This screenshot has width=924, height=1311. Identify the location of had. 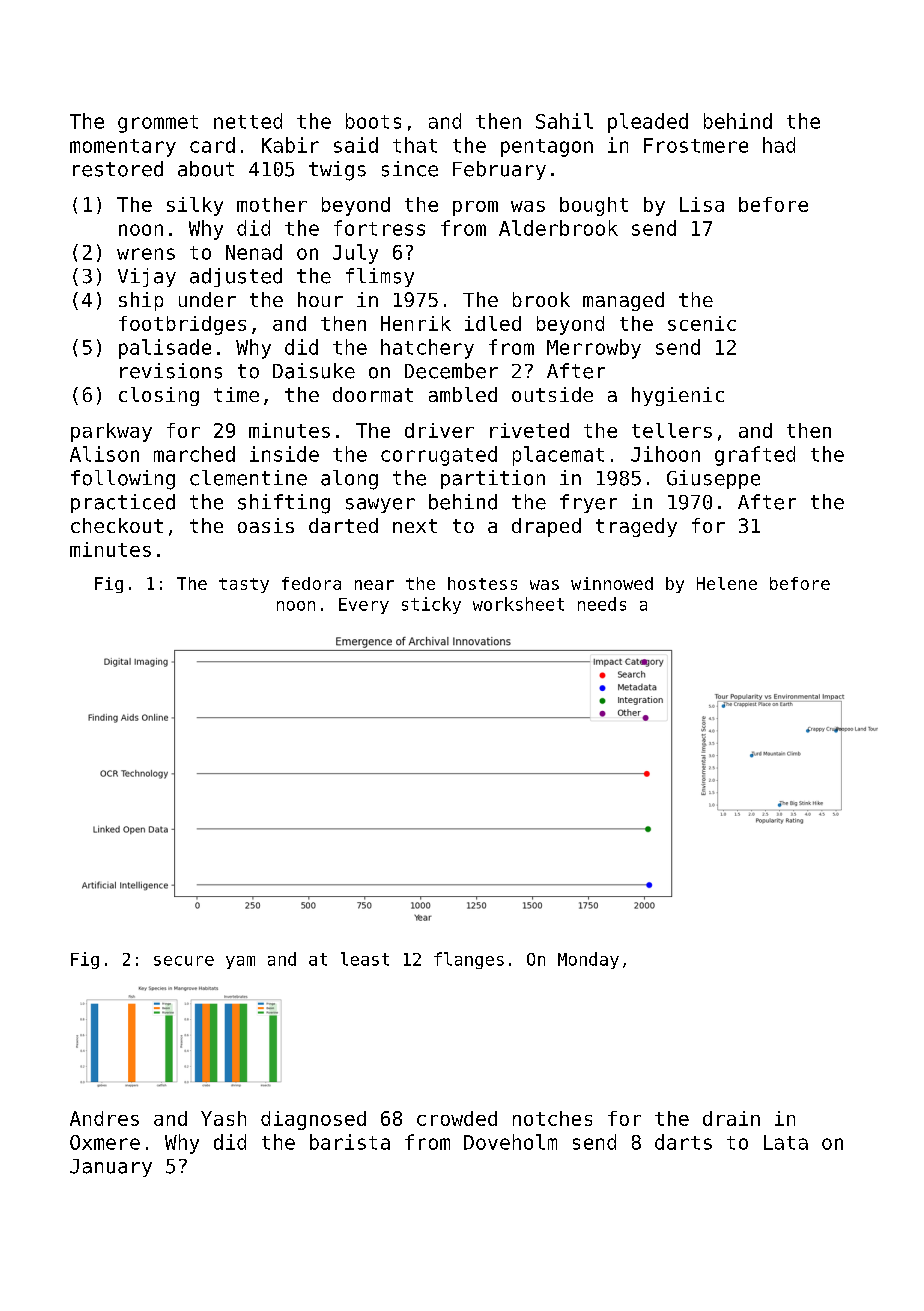
(779, 145).
